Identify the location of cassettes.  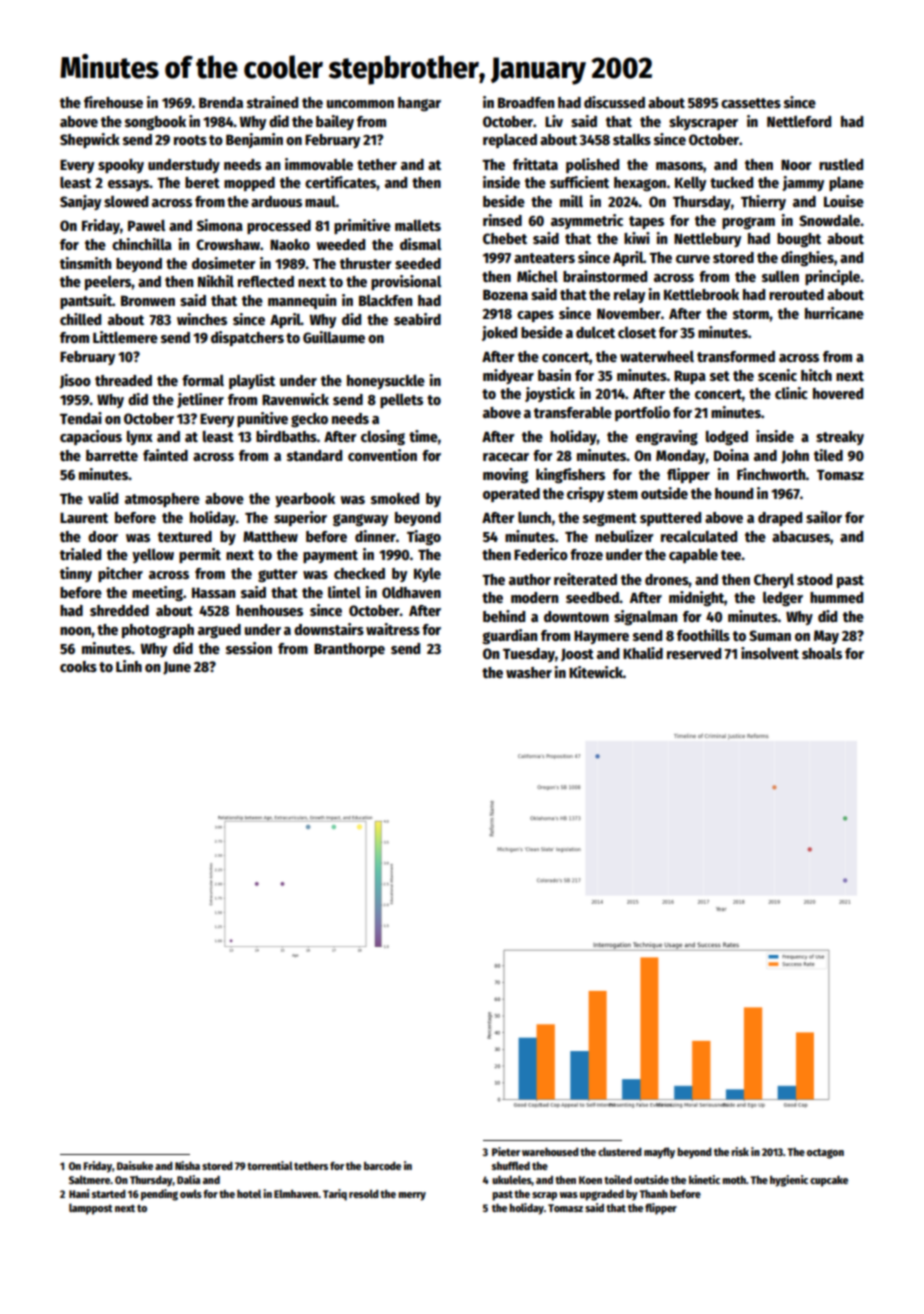
(751, 103).
